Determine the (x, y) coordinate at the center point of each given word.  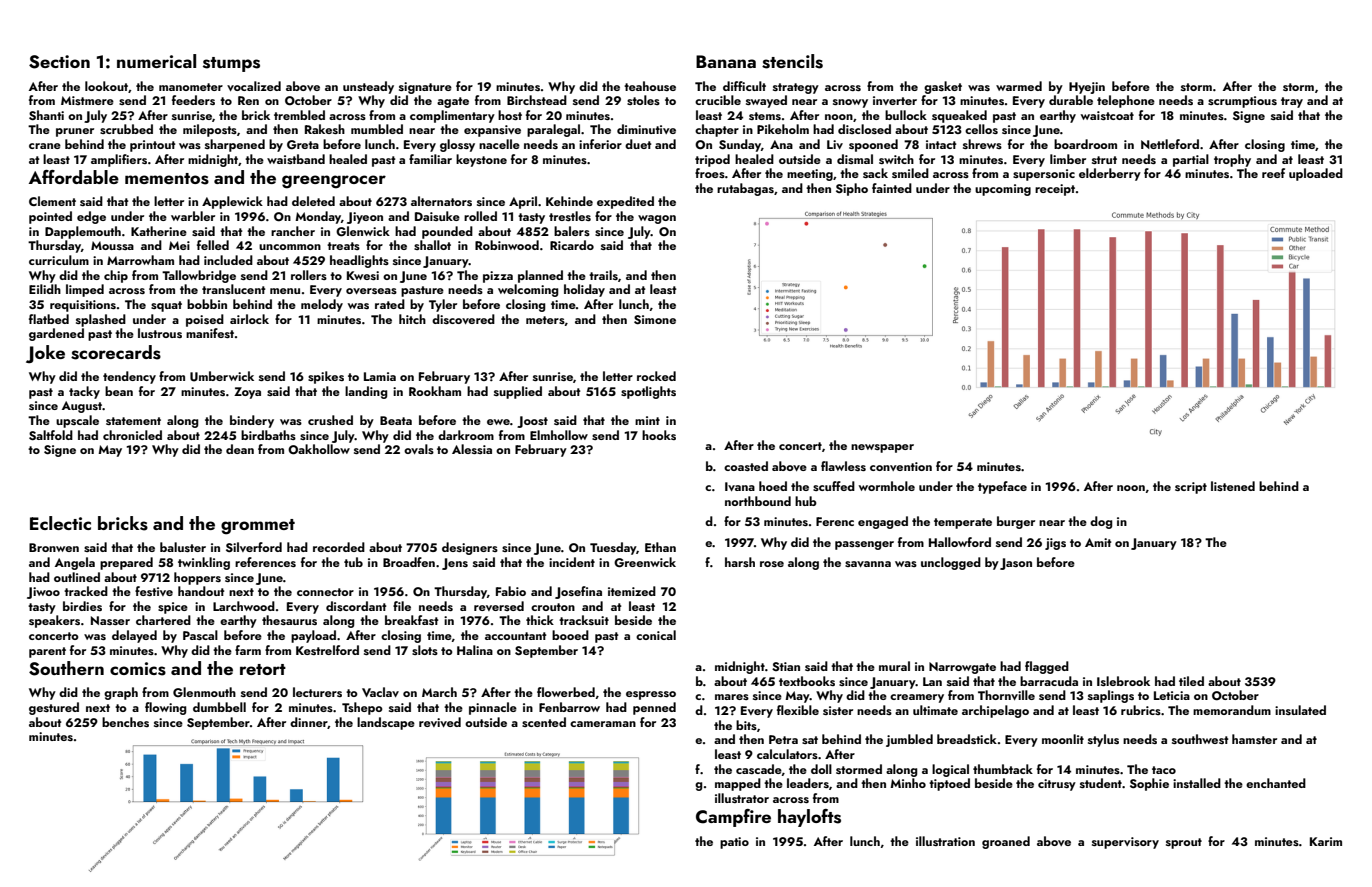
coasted (746, 466)
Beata (396, 420)
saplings (1111, 696)
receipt (1055, 190)
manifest (210, 333)
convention (901, 466)
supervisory (1125, 843)
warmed (1019, 86)
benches (125, 722)
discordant (356, 606)
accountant (515, 636)
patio (734, 843)
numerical (156, 61)
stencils (792, 61)
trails (603, 275)
